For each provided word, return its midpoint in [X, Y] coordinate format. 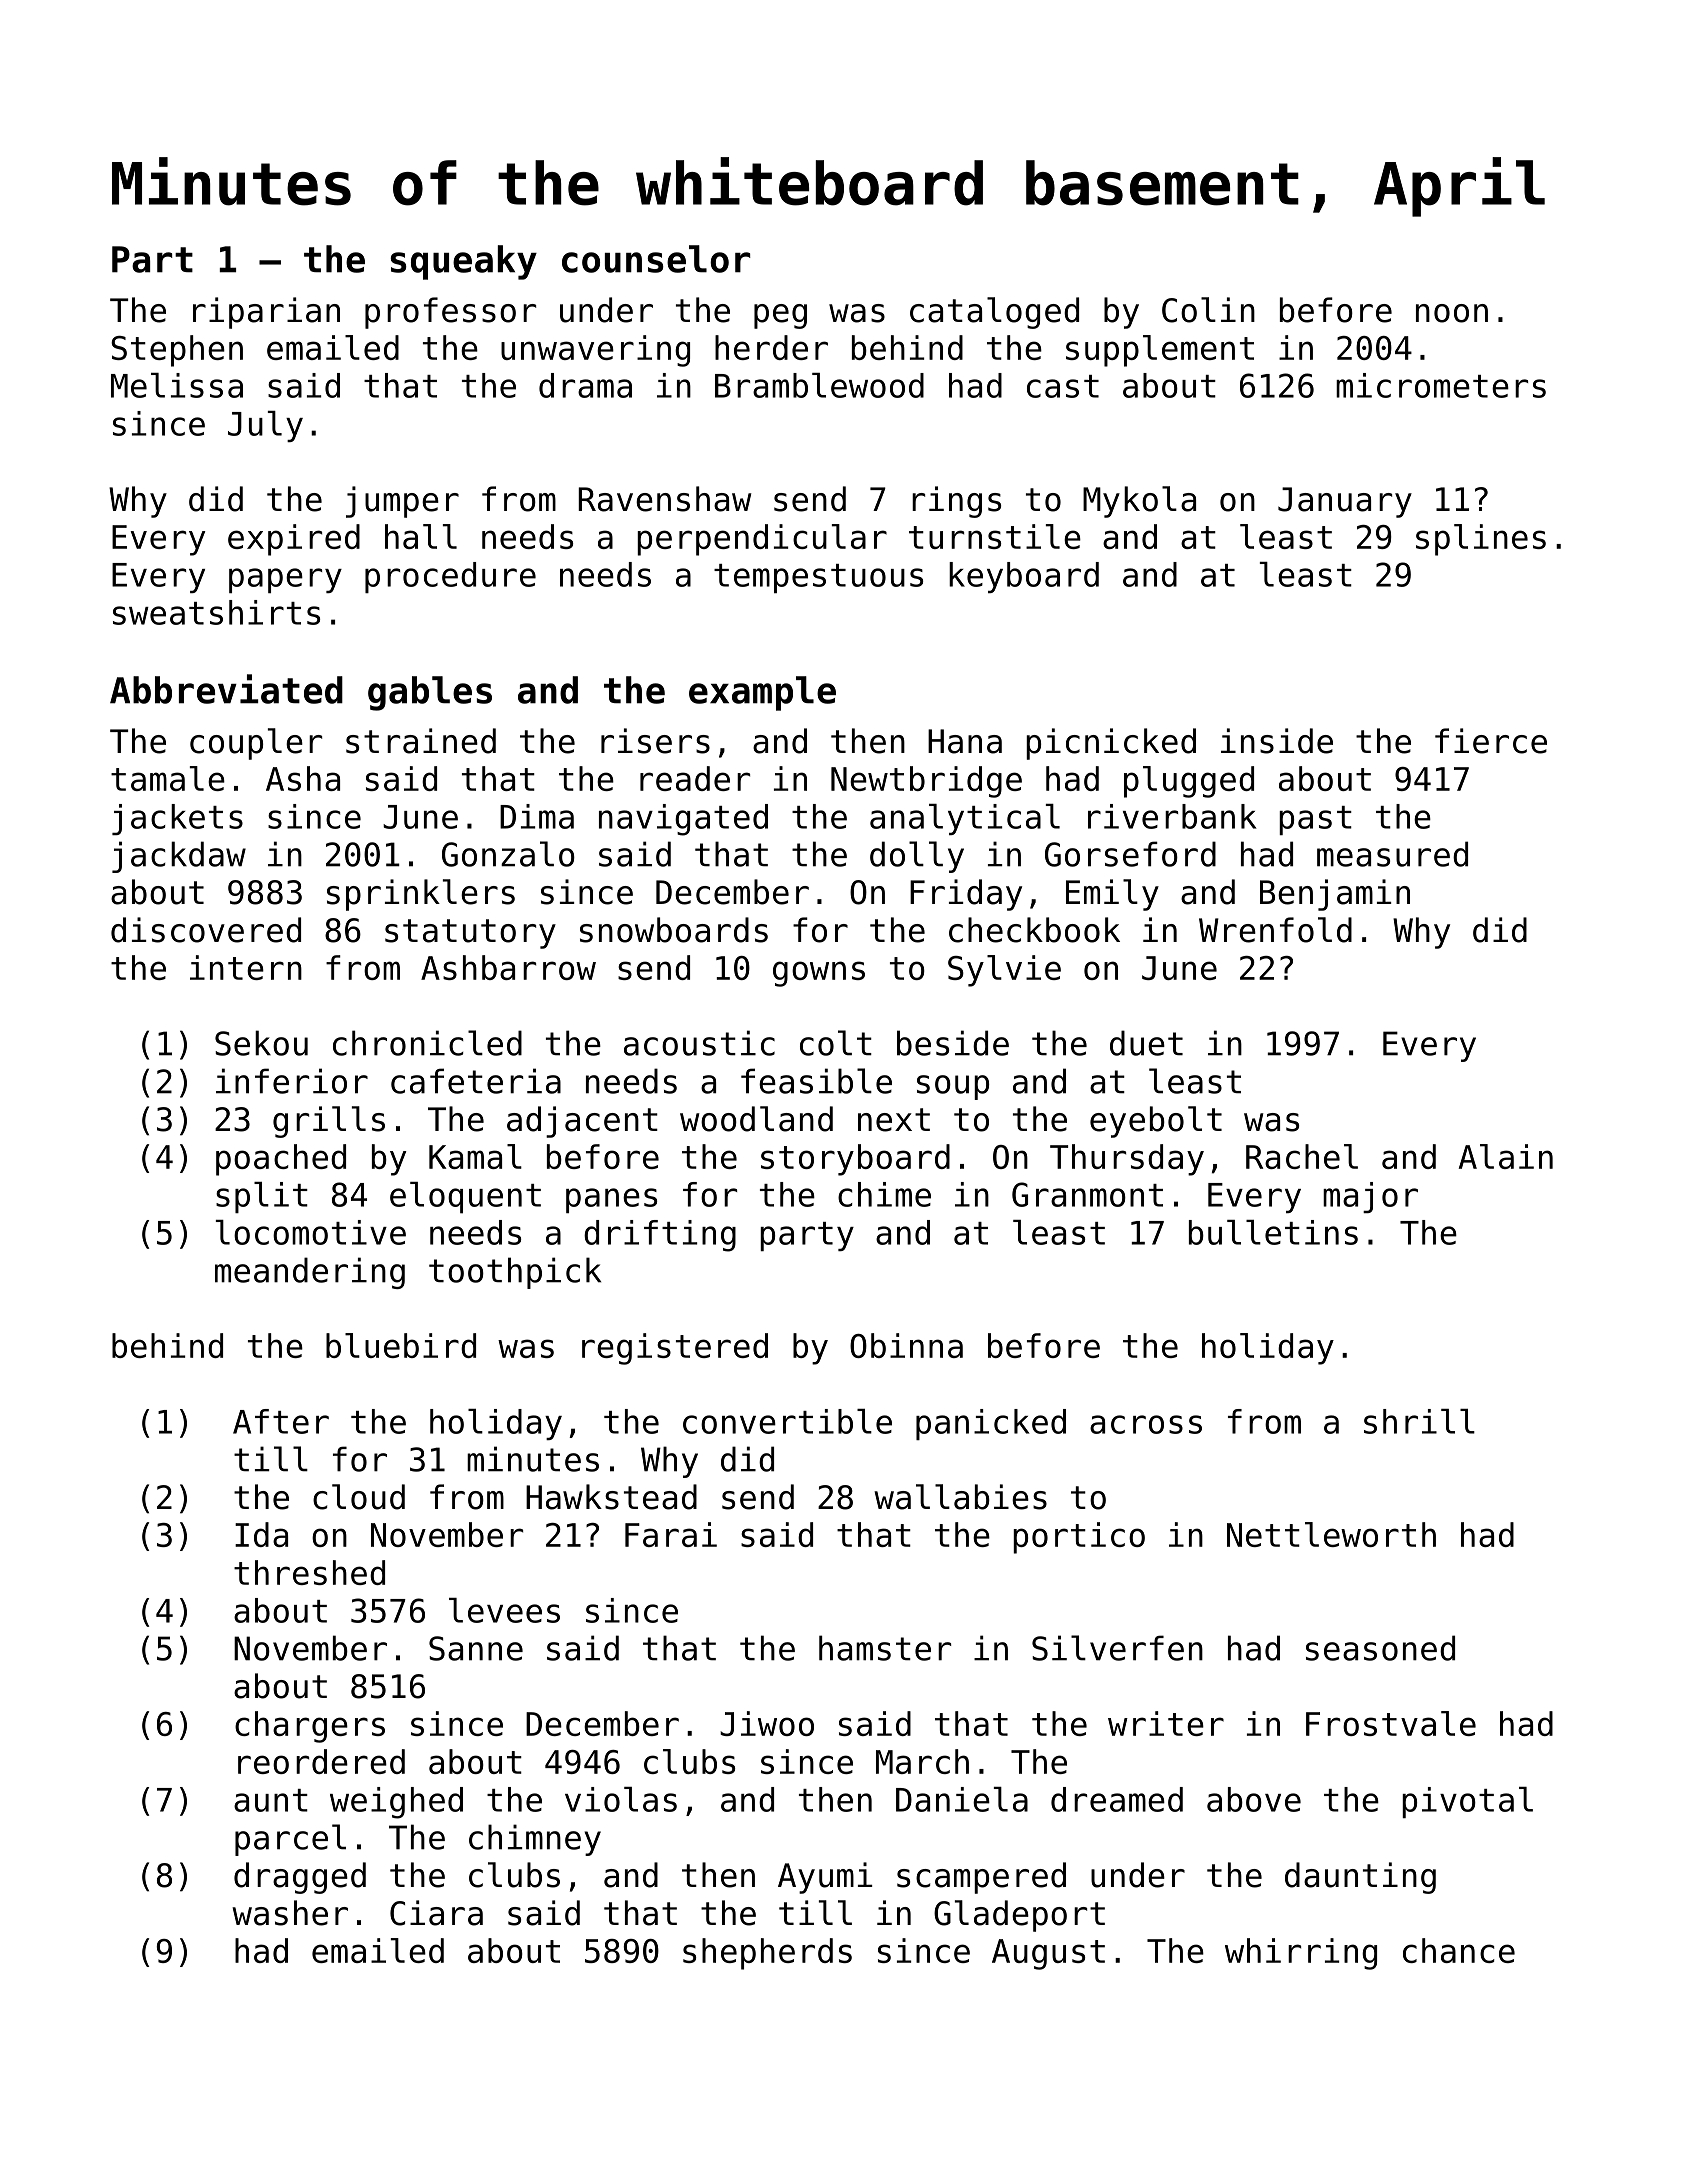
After [281, 1421]
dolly [917, 857]
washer [290, 1913]
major [1370, 1197]
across [1146, 1424]
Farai [671, 1534]
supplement [1160, 351]
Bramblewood [819, 385]
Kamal [475, 1156]
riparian [266, 313]
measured [1392, 854]
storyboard [855, 1160]
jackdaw [179, 857]
